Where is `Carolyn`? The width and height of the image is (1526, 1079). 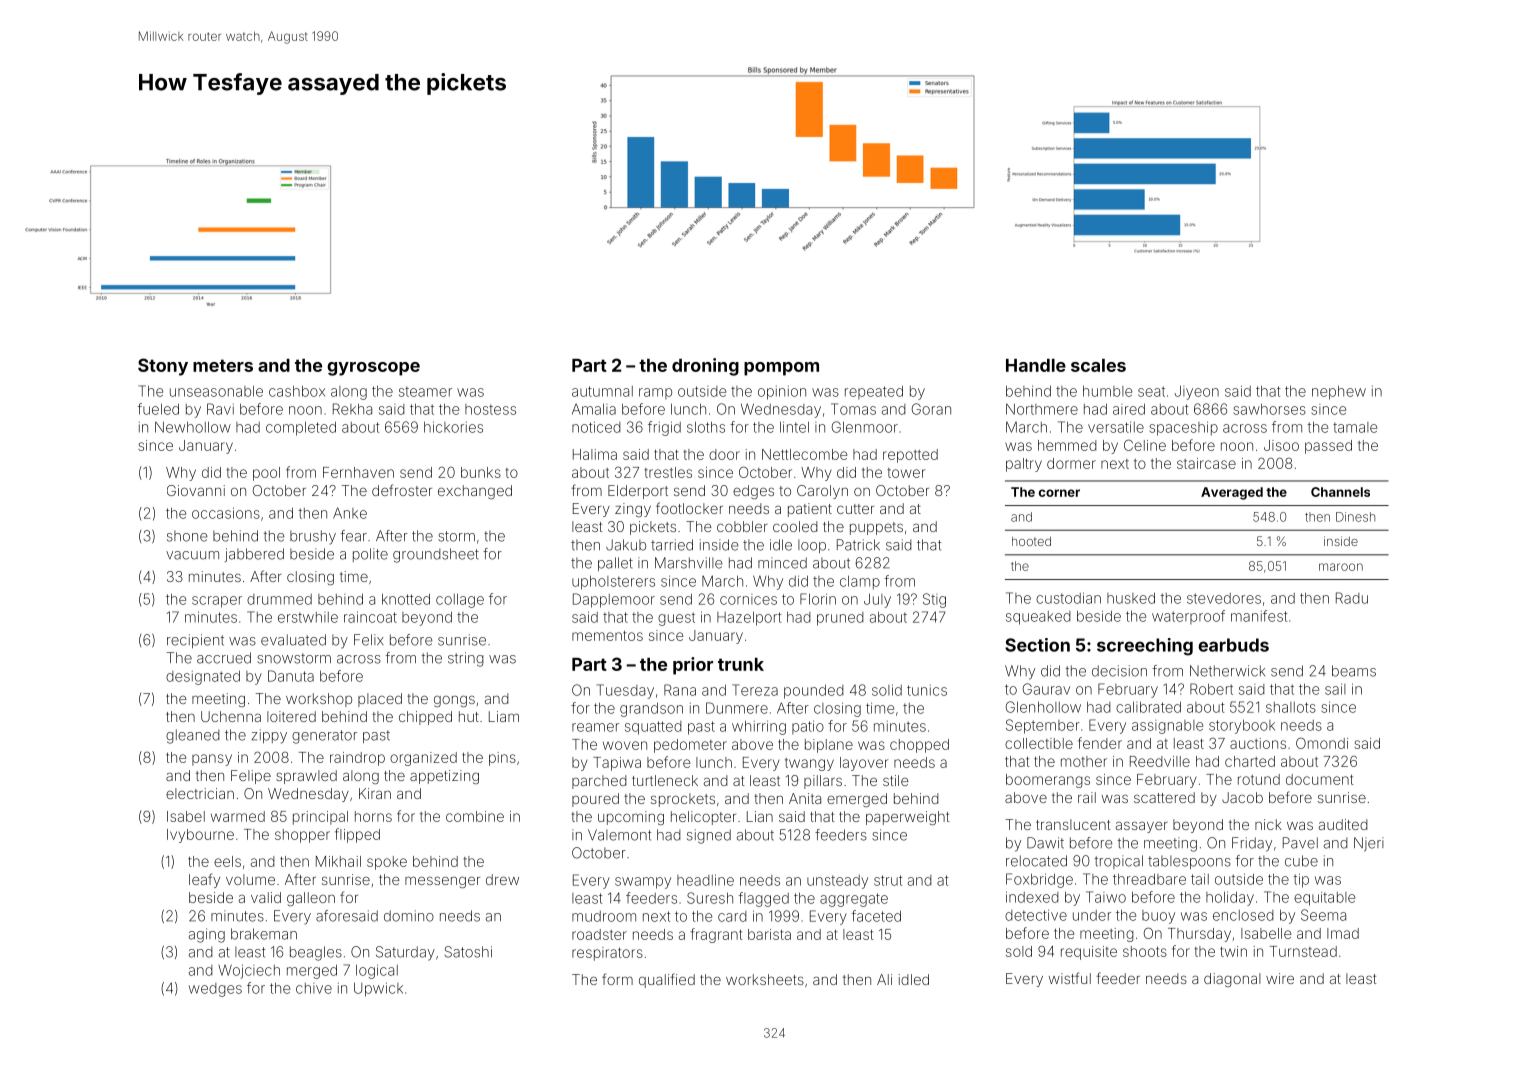 Carolyn is located at coordinates (822, 492).
